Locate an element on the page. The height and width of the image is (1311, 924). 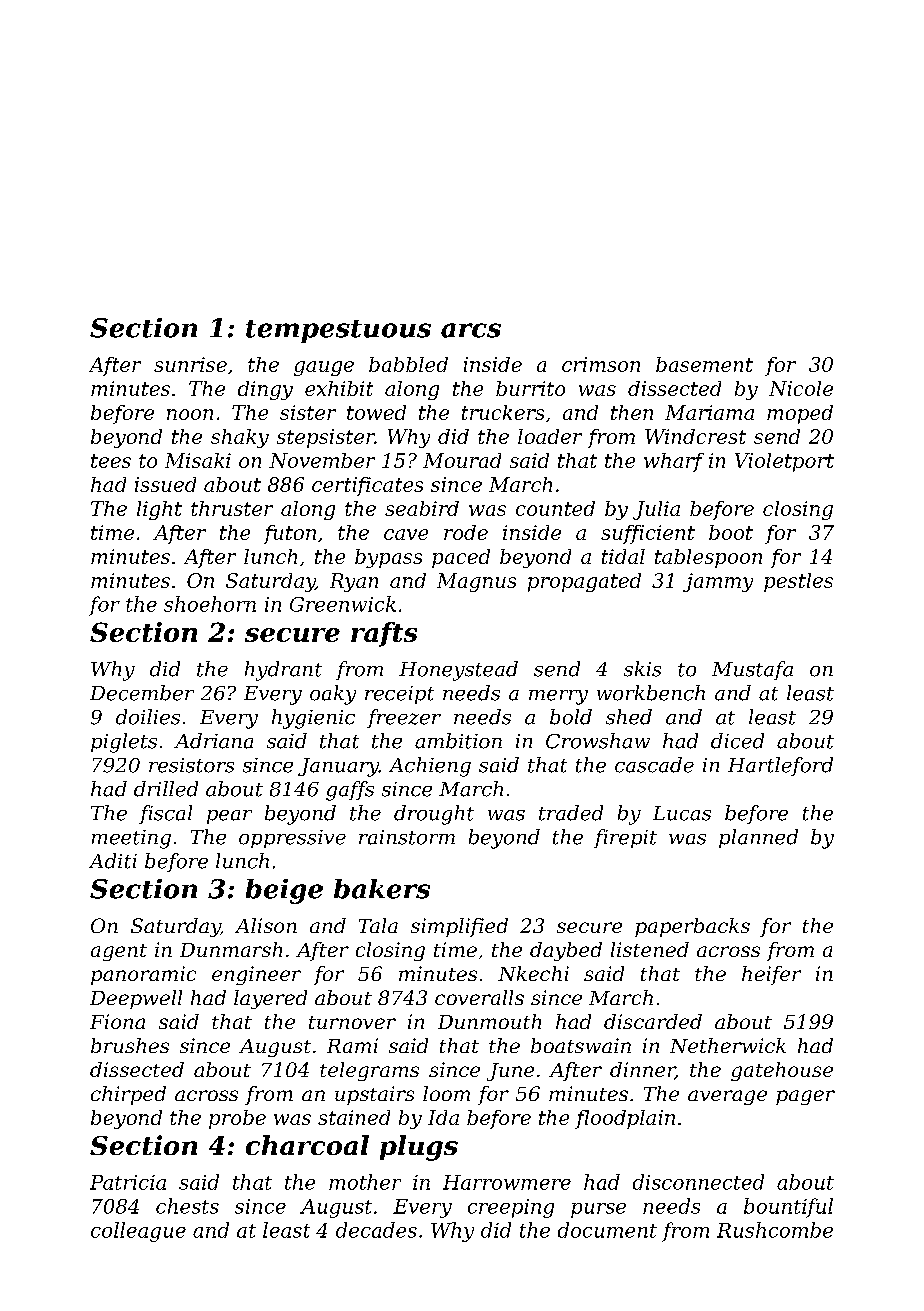
basement is located at coordinates (704, 364).
